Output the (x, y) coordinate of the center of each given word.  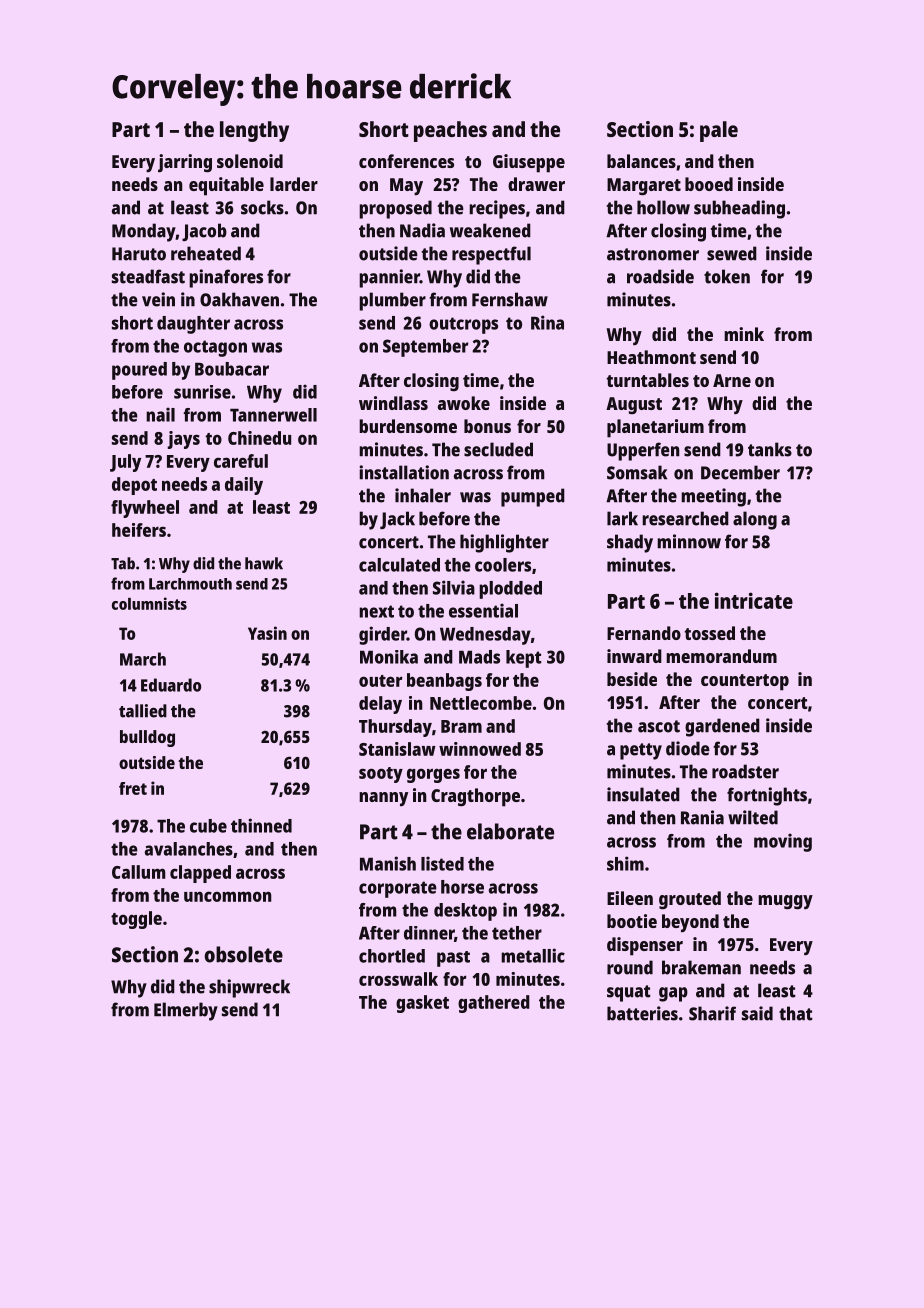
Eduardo (171, 685)
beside (632, 679)
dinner (429, 933)
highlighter (504, 543)
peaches (450, 131)
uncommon (228, 896)
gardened (722, 727)
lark (622, 518)
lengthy (254, 131)
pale (719, 131)
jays (183, 440)
